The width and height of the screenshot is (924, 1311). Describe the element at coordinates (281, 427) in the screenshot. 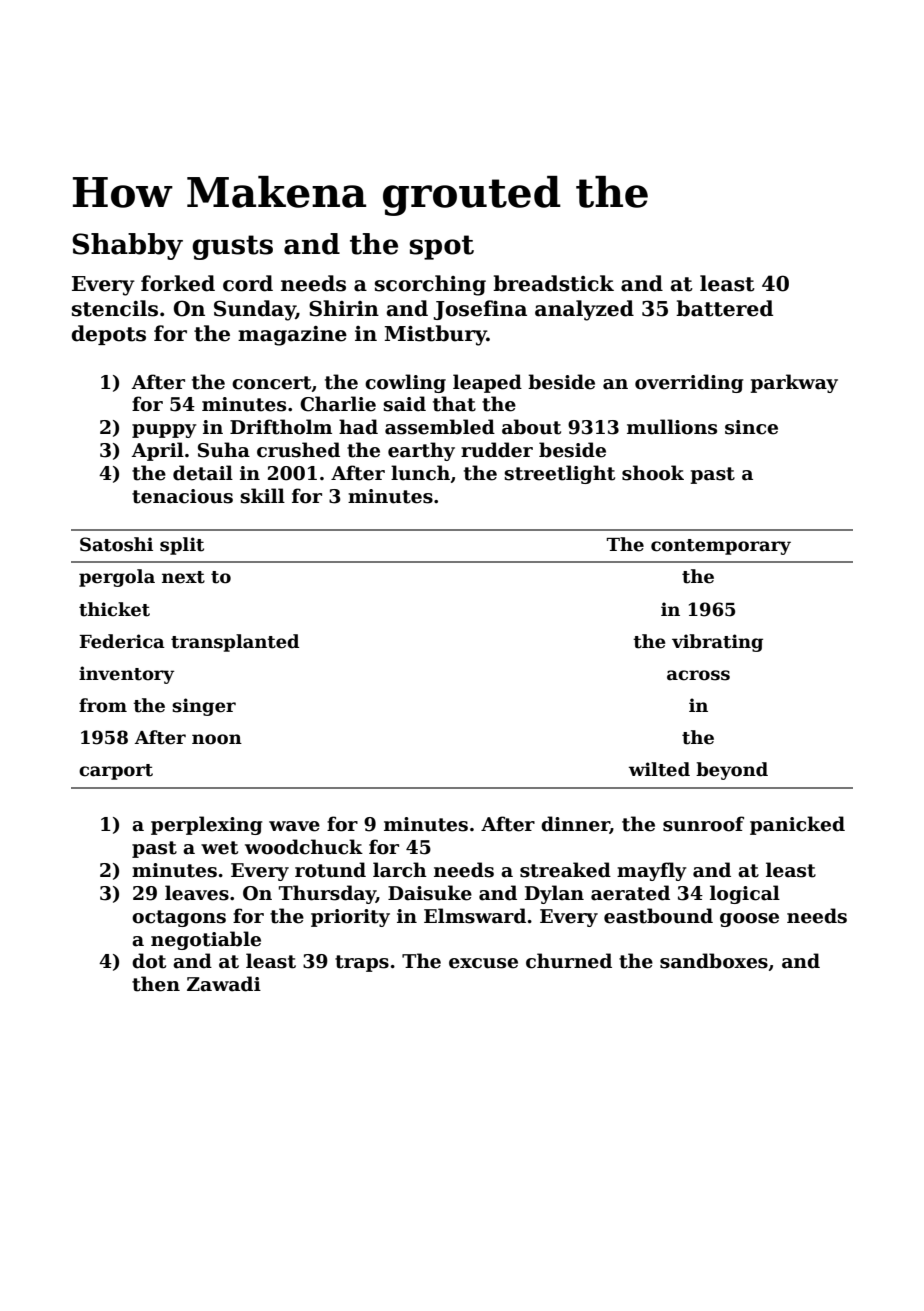

I see `Driftholm` at that location.
